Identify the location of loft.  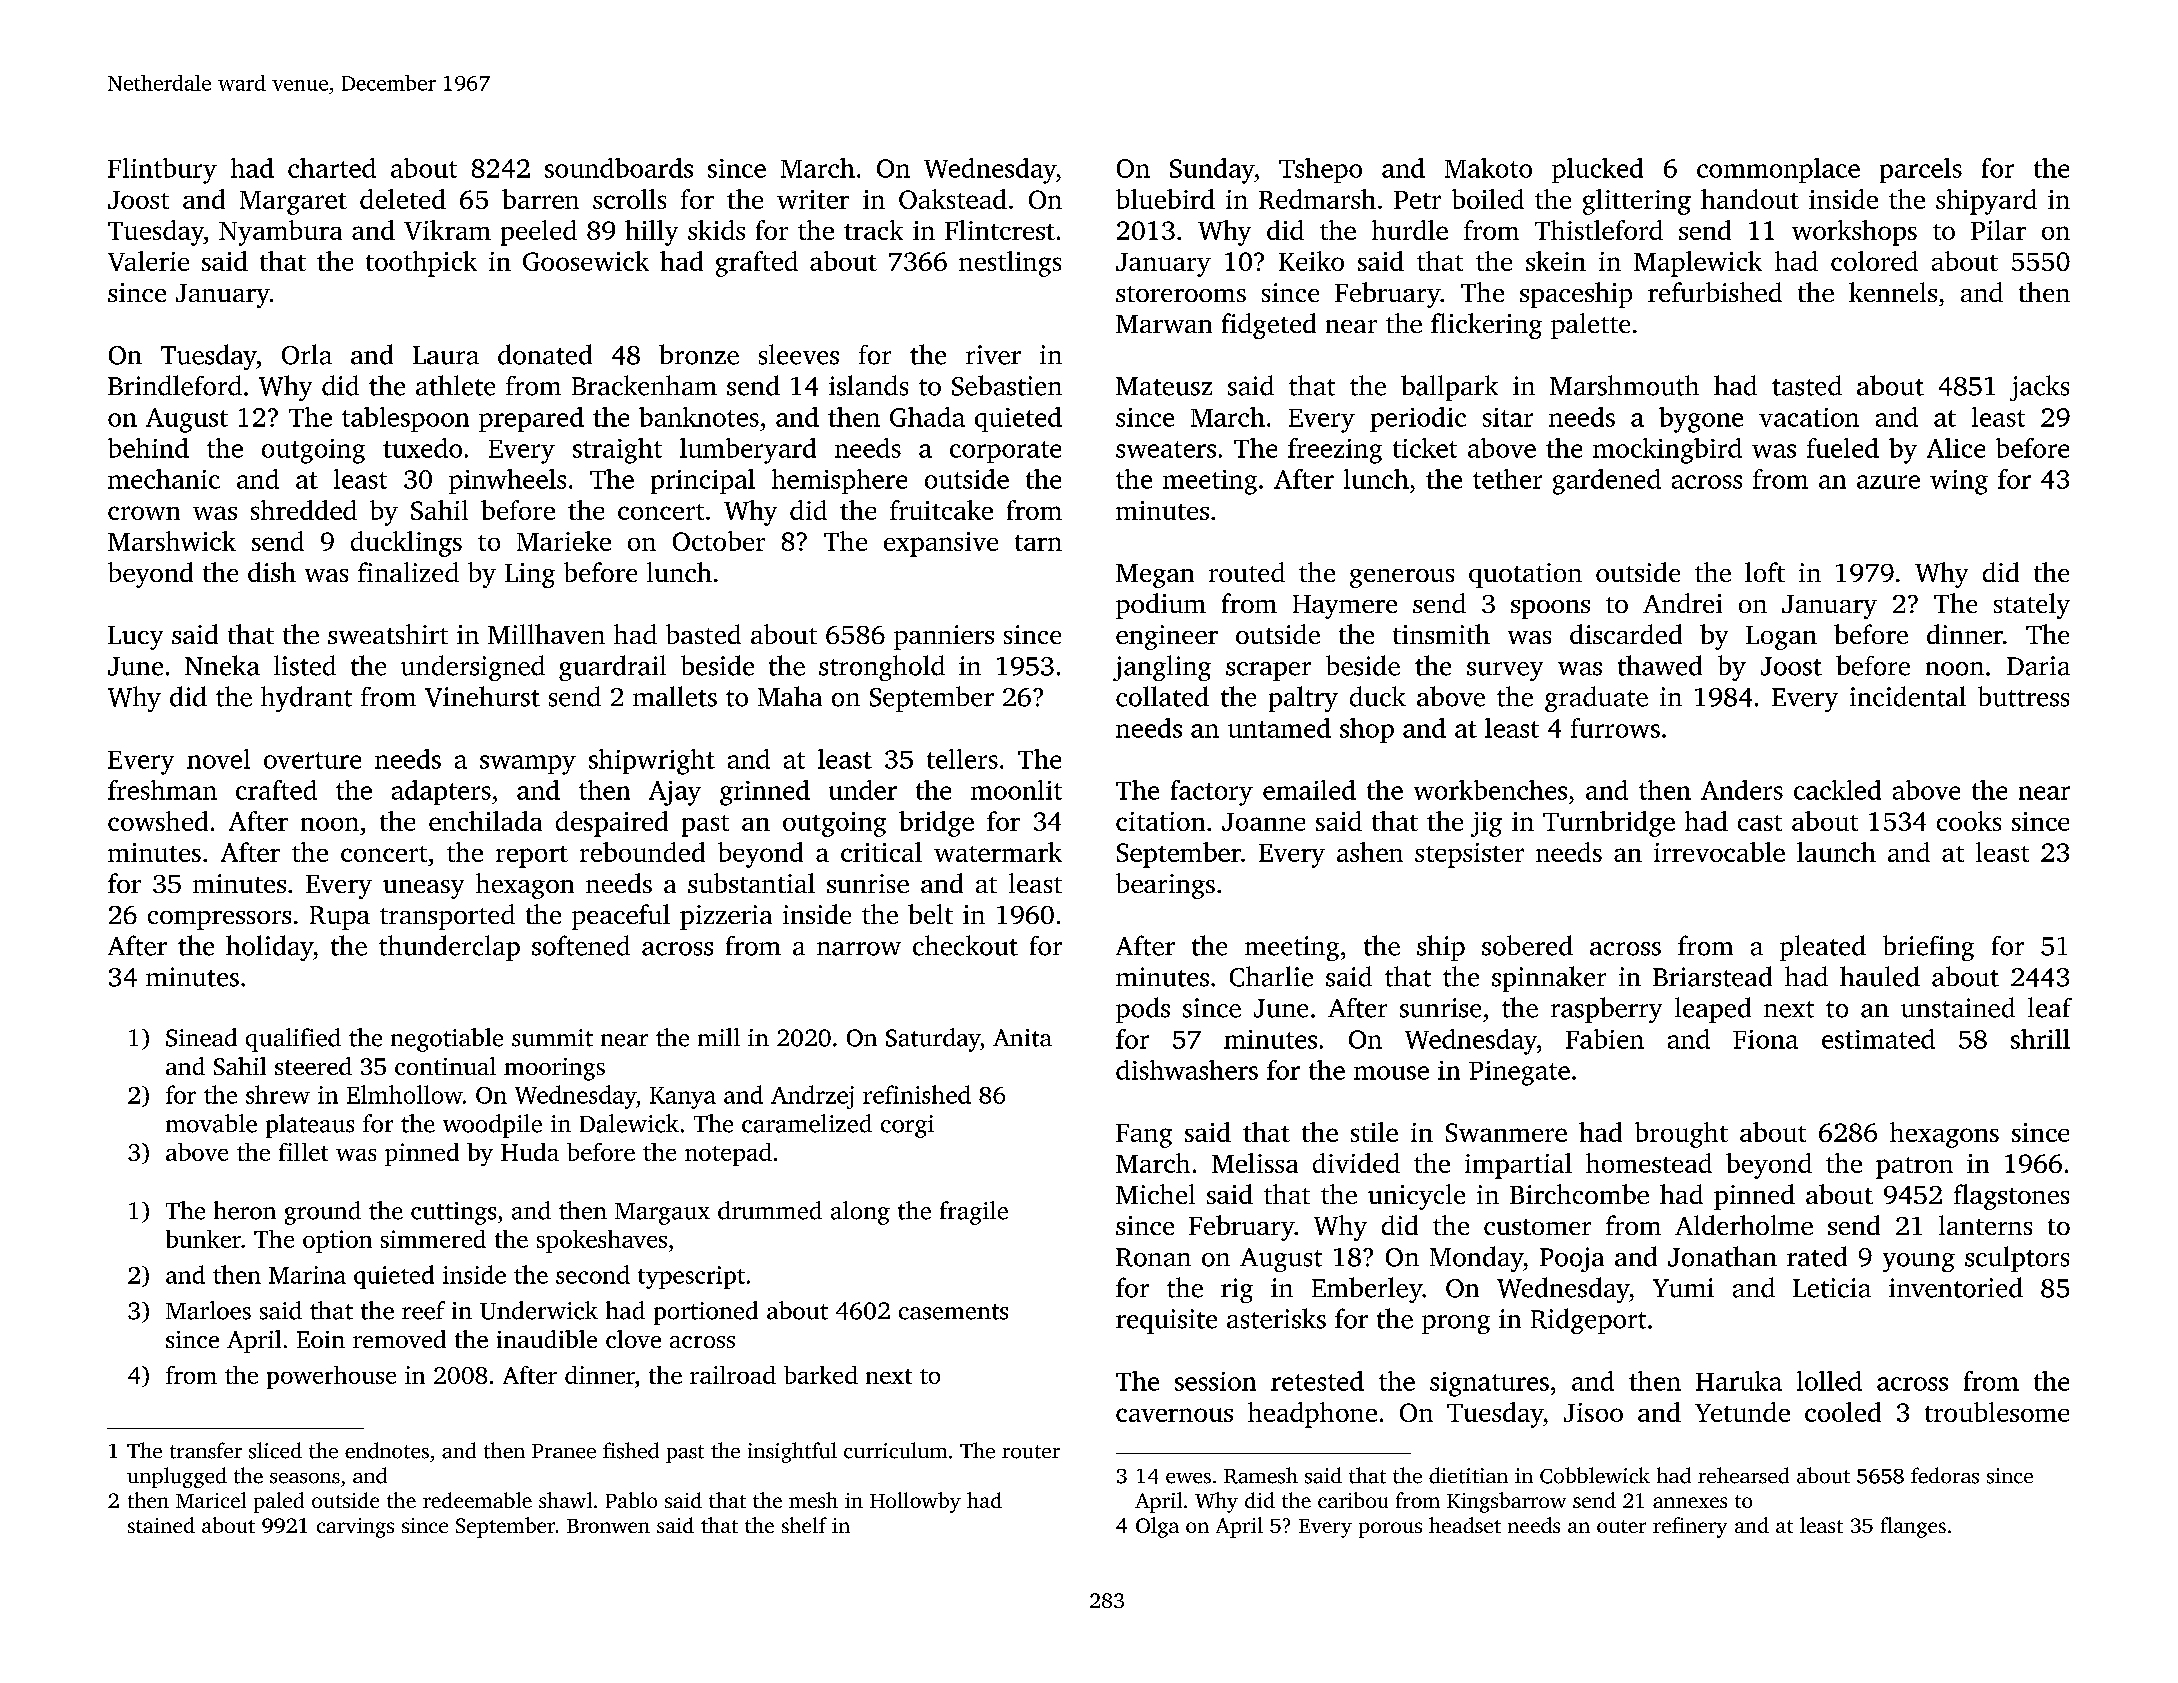
(1765, 572).
